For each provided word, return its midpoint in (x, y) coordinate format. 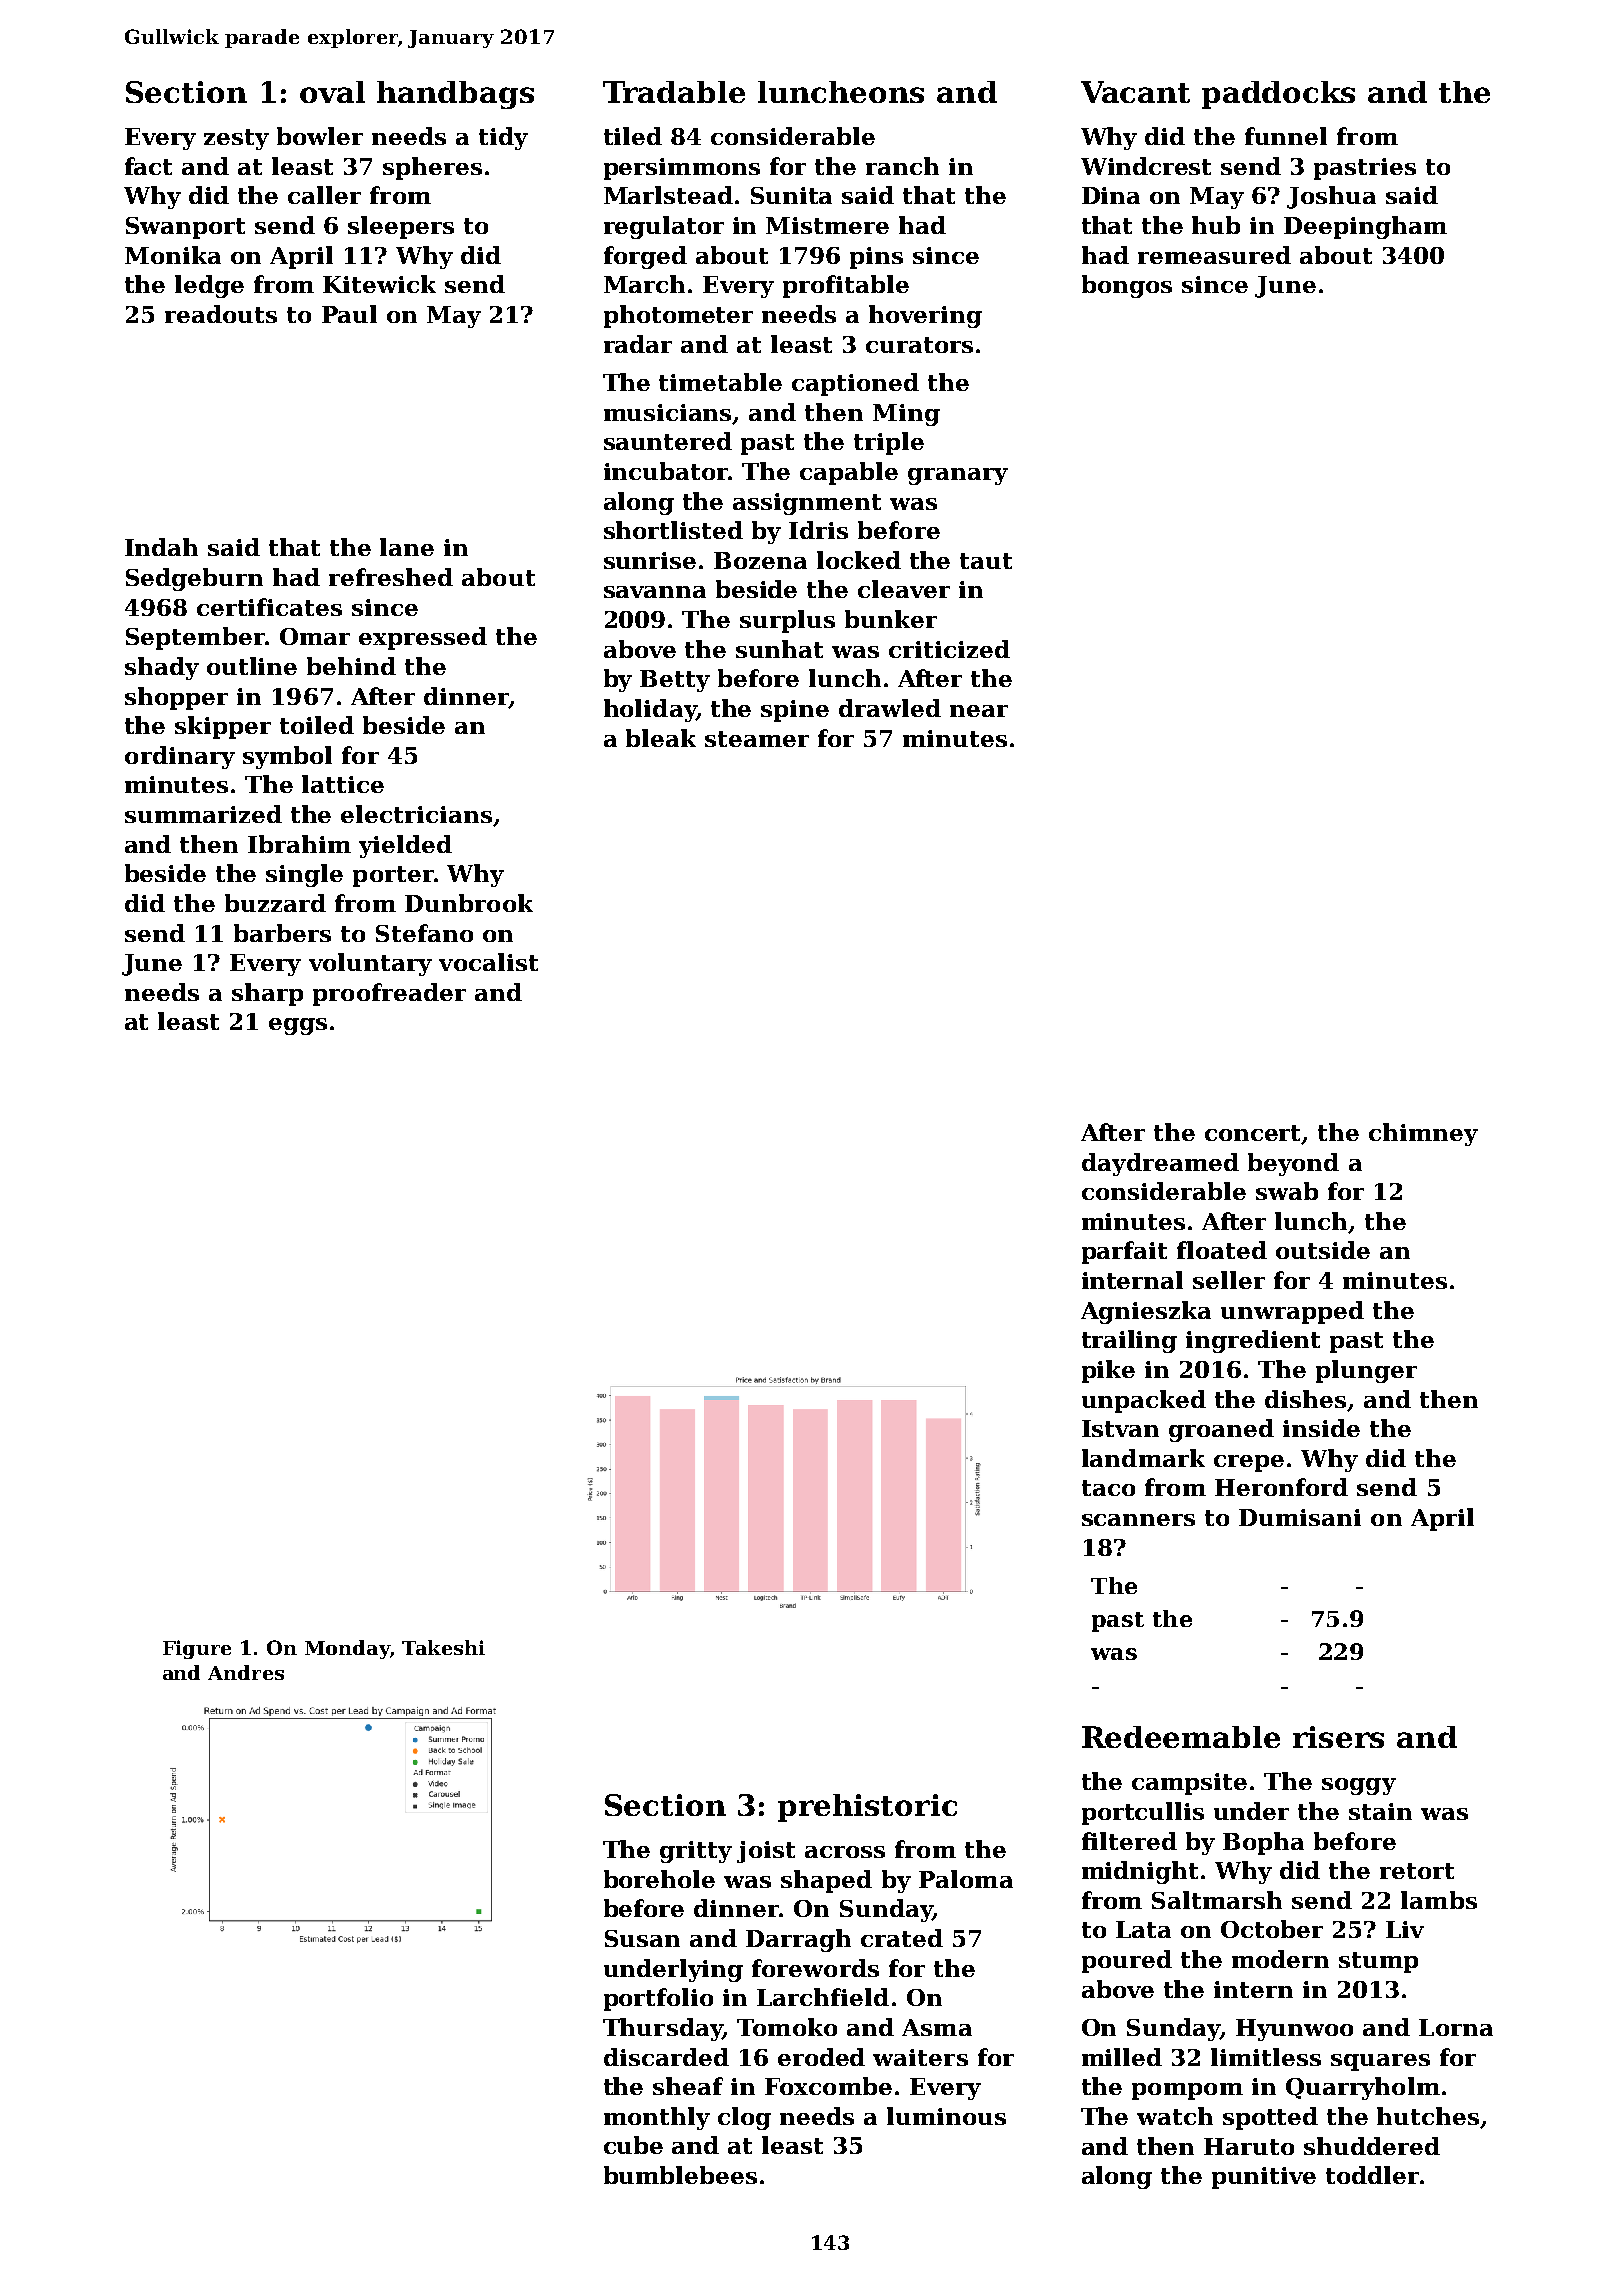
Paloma (966, 1879)
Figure (197, 1649)
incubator (666, 471)
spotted (1270, 2118)
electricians (416, 814)
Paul (349, 314)
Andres (246, 1672)
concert (1253, 1134)
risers (1338, 1737)
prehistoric (867, 1808)
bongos (1127, 286)
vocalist (488, 962)
